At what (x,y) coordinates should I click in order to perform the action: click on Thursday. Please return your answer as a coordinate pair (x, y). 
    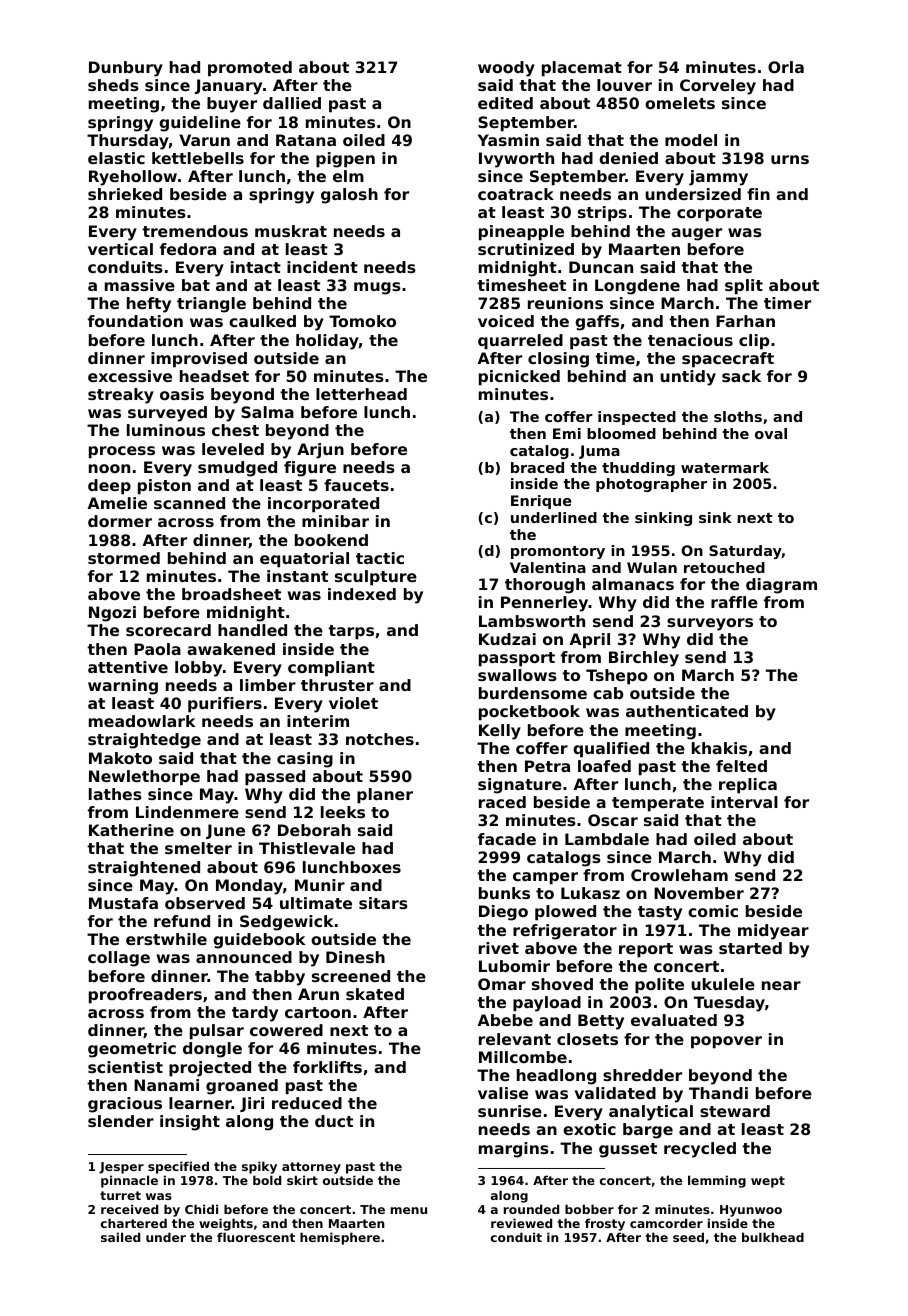
    Looking at the image, I should click on (128, 142).
